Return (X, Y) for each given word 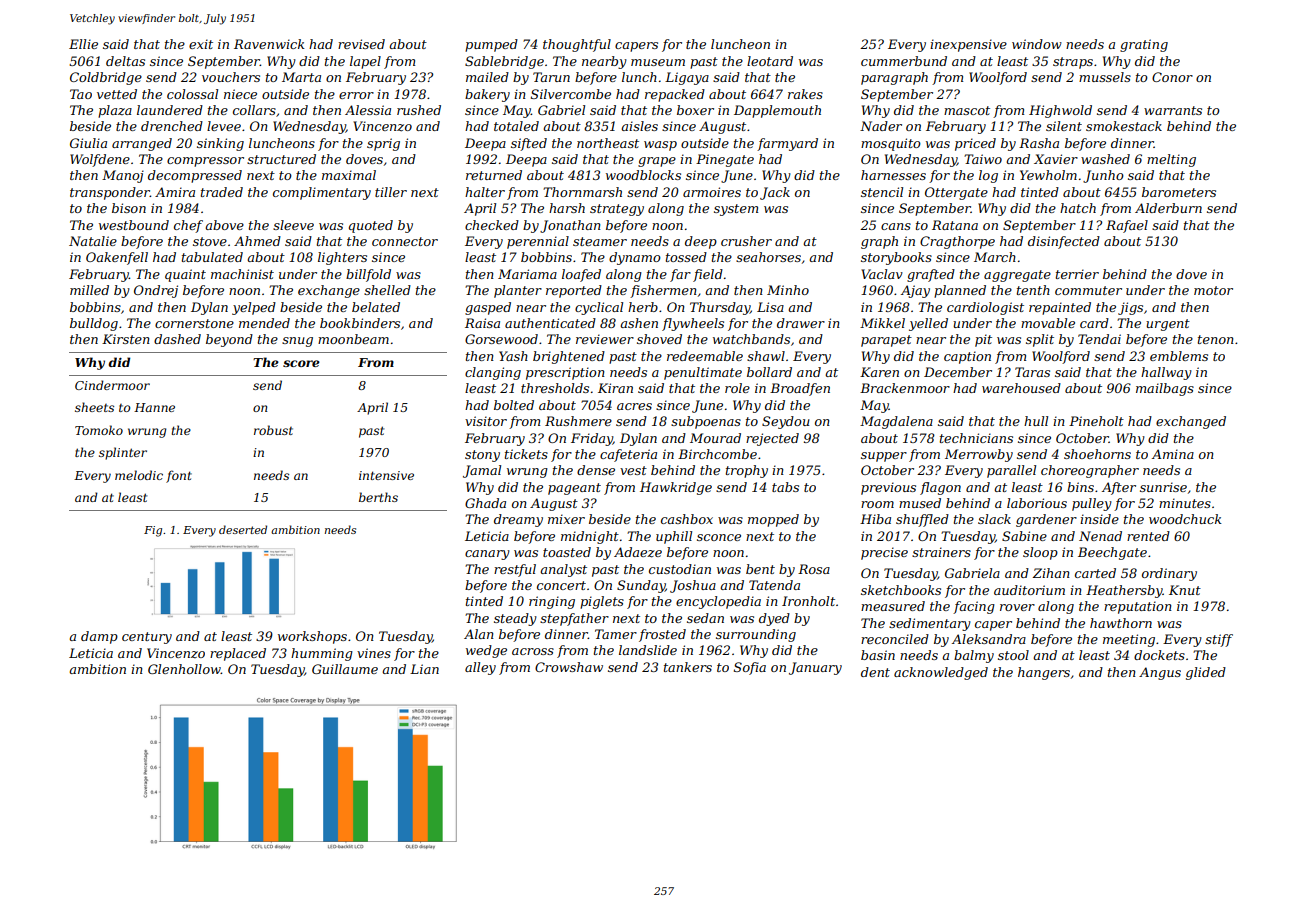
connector (405, 241)
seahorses (768, 257)
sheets (94, 407)
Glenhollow (184, 669)
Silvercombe (571, 94)
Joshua (693, 586)
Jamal (482, 471)
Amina (1173, 454)
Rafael (1127, 226)
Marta (301, 77)
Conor (1172, 77)
